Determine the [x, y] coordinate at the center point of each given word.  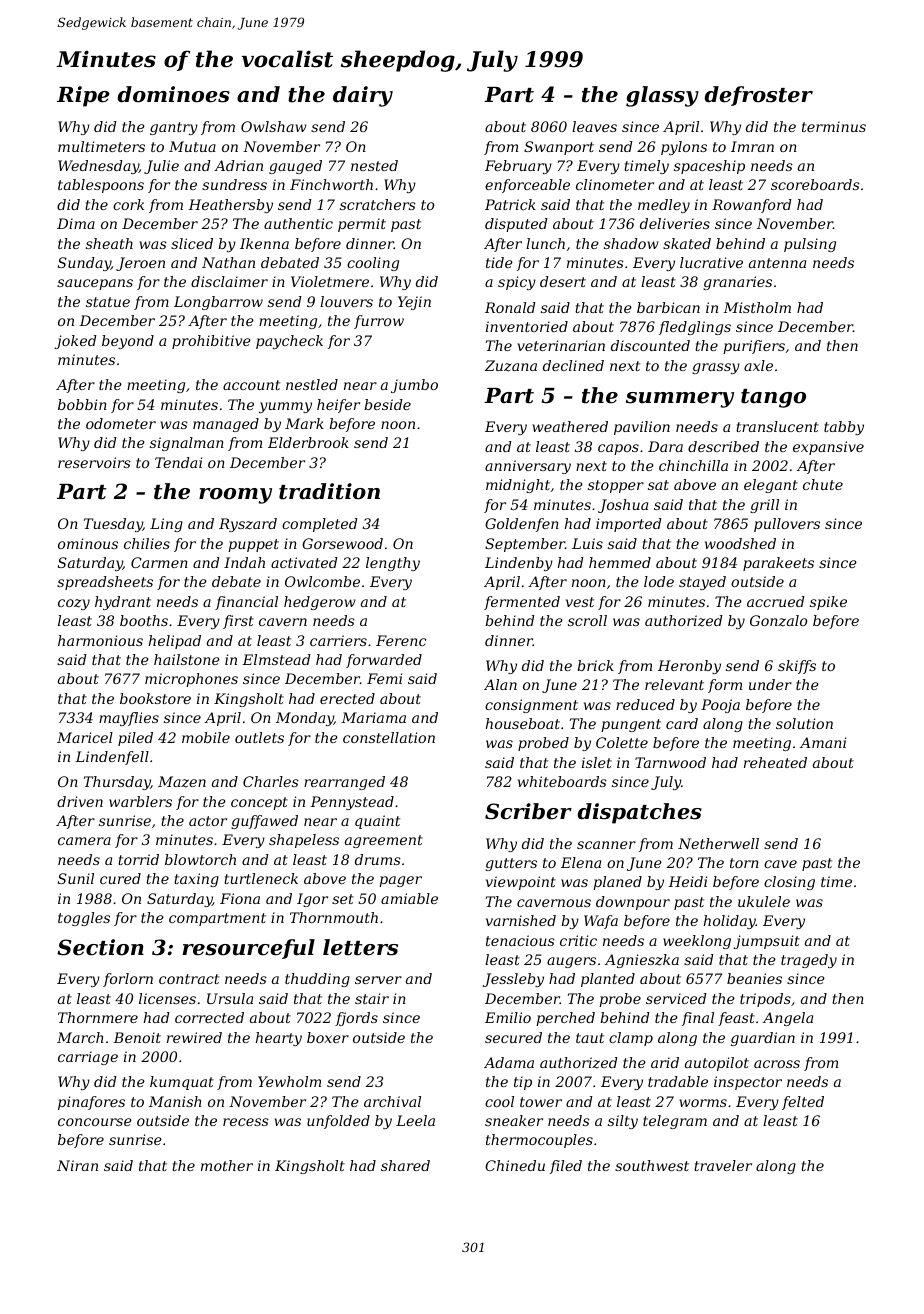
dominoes [174, 94]
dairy [363, 96]
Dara [665, 446]
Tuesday [113, 525]
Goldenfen [522, 525]
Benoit [137, 1037]
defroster [759, 96]
